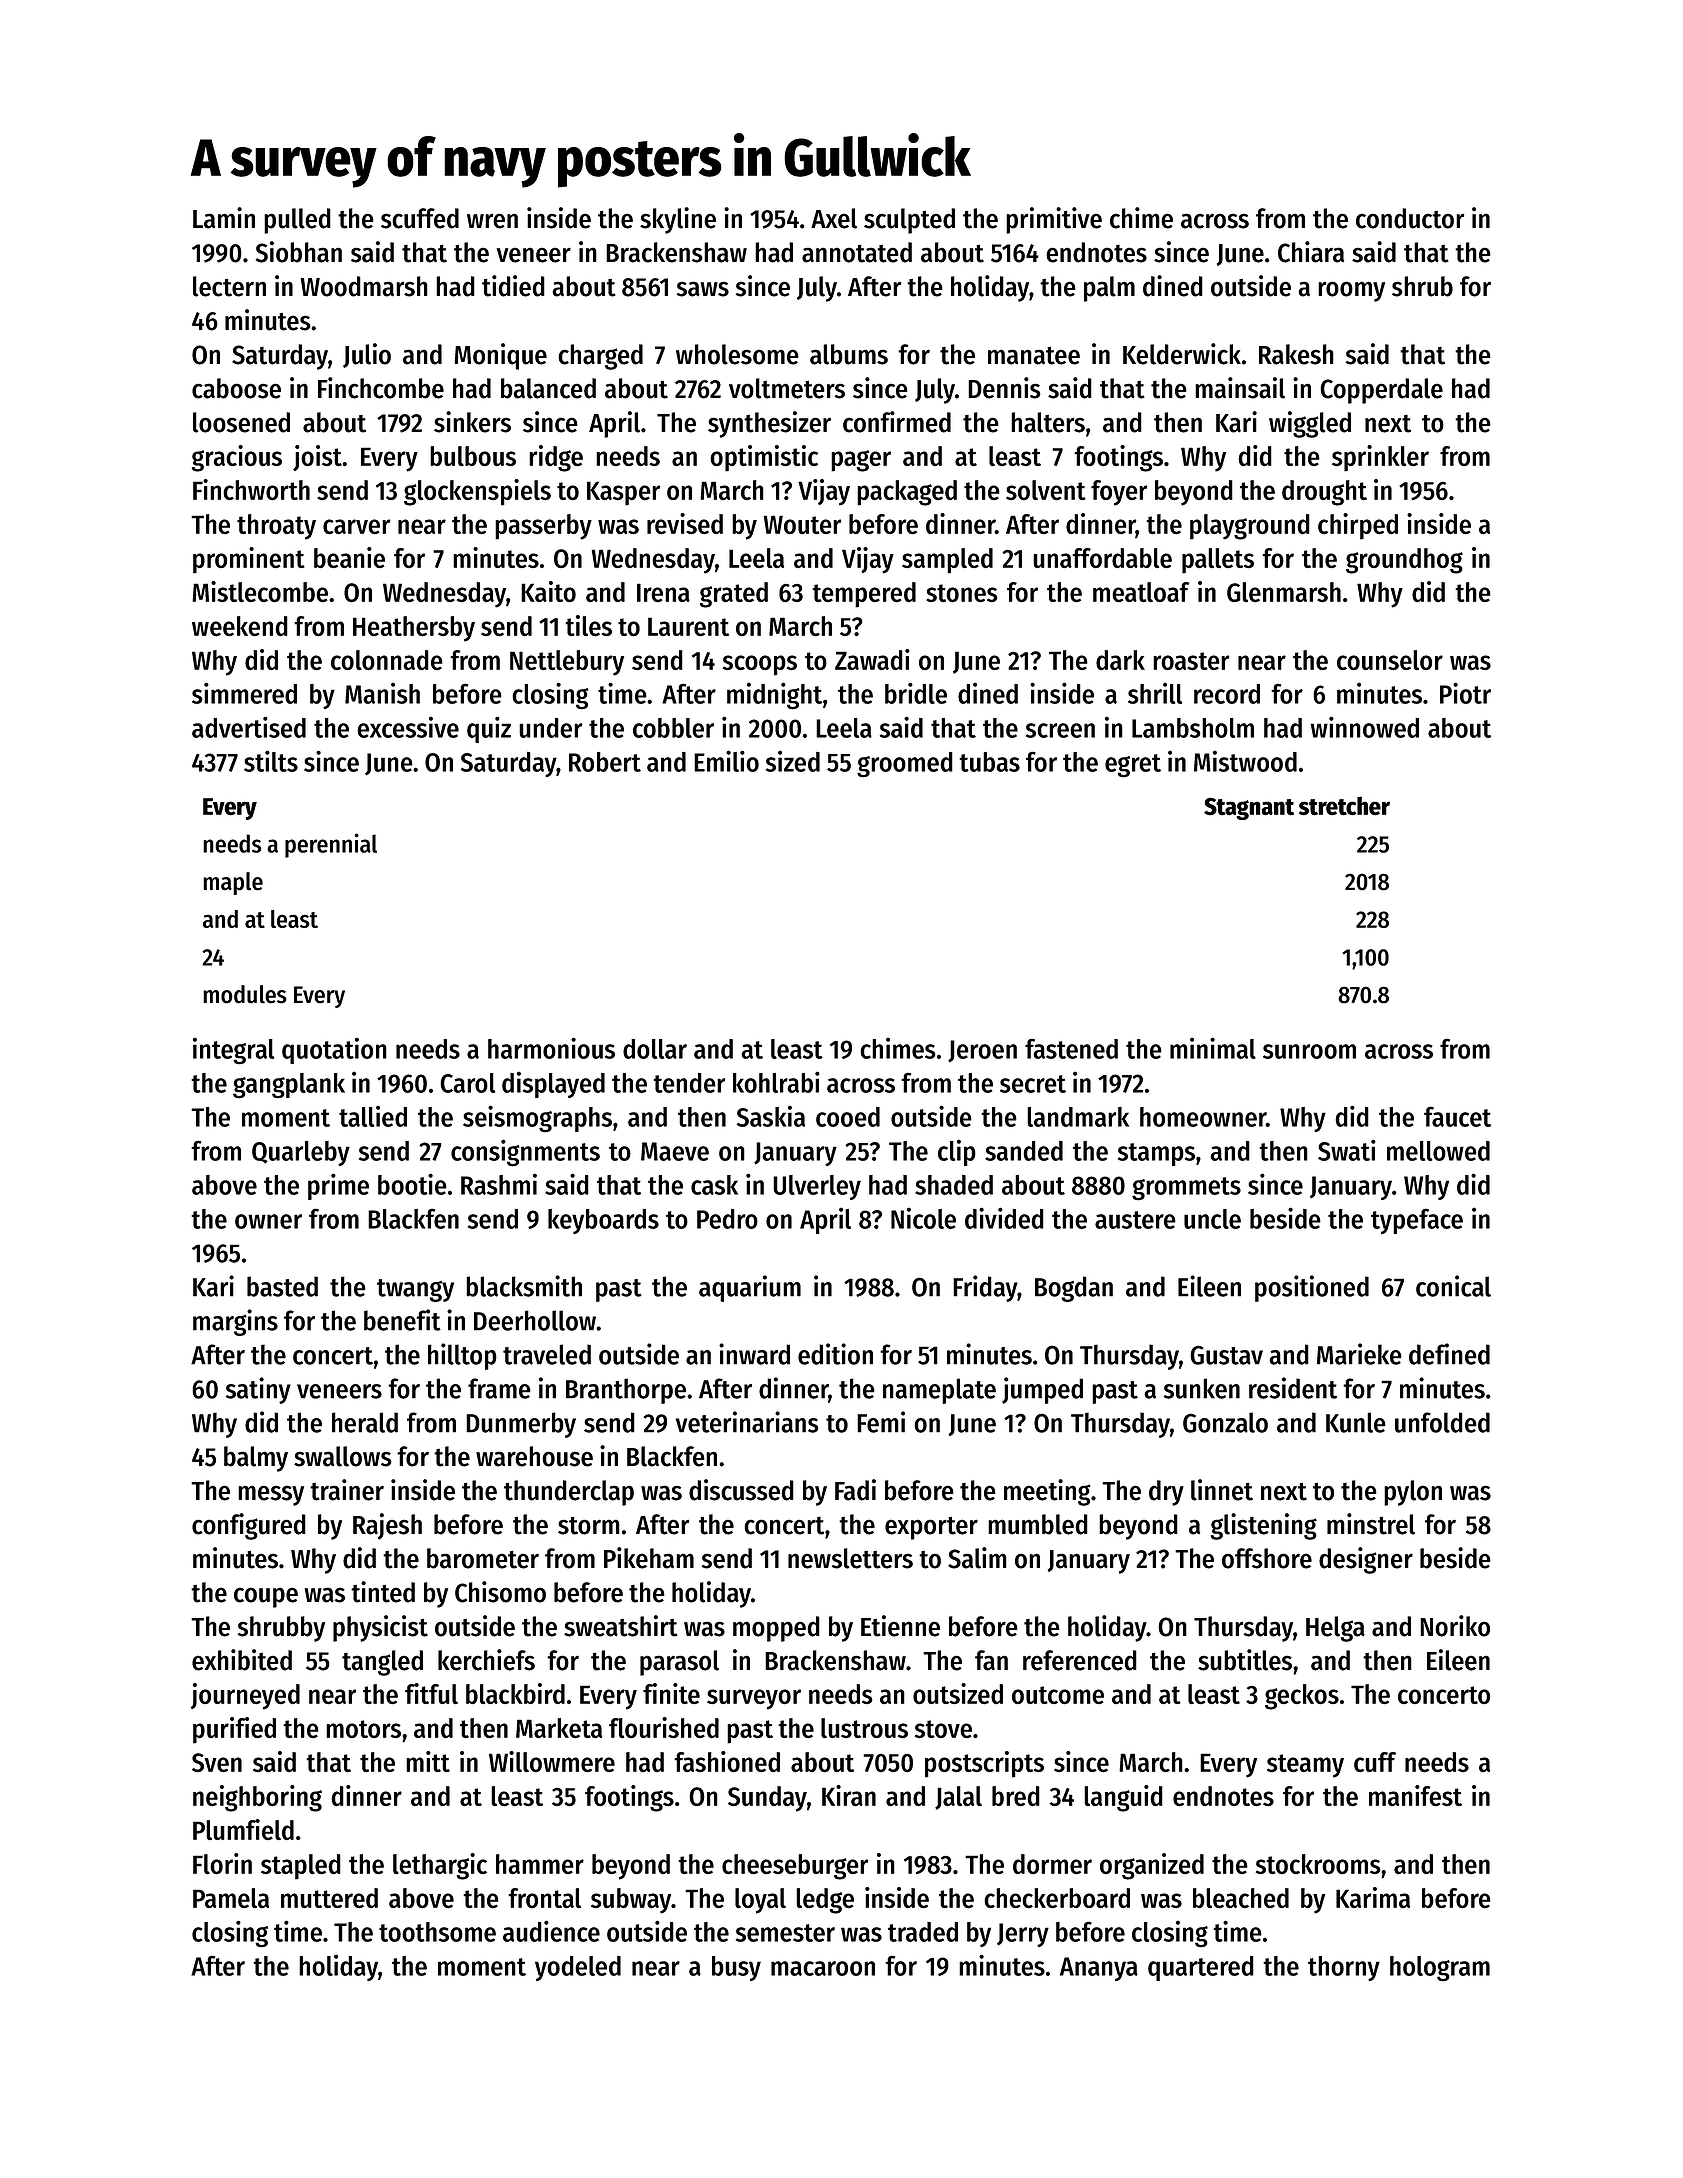 This screenshot has width=1683, height=2178. I want to click on groomed, so click(905, 765).
